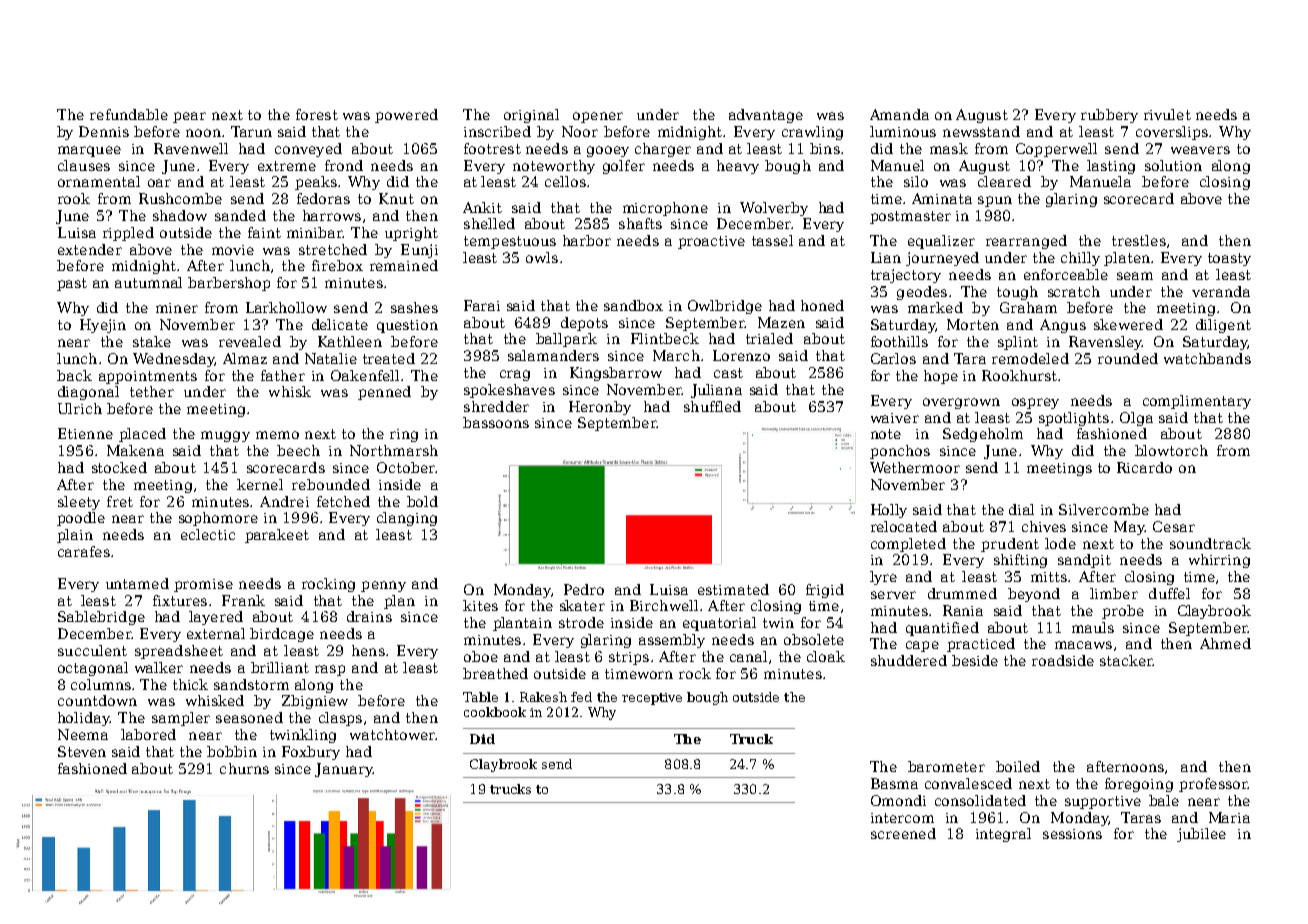 The width and height of the page is (1308, 924). What do you see at coordinates (406, 116) in the page?
I see `powered` at bounding box center [406, 116].
